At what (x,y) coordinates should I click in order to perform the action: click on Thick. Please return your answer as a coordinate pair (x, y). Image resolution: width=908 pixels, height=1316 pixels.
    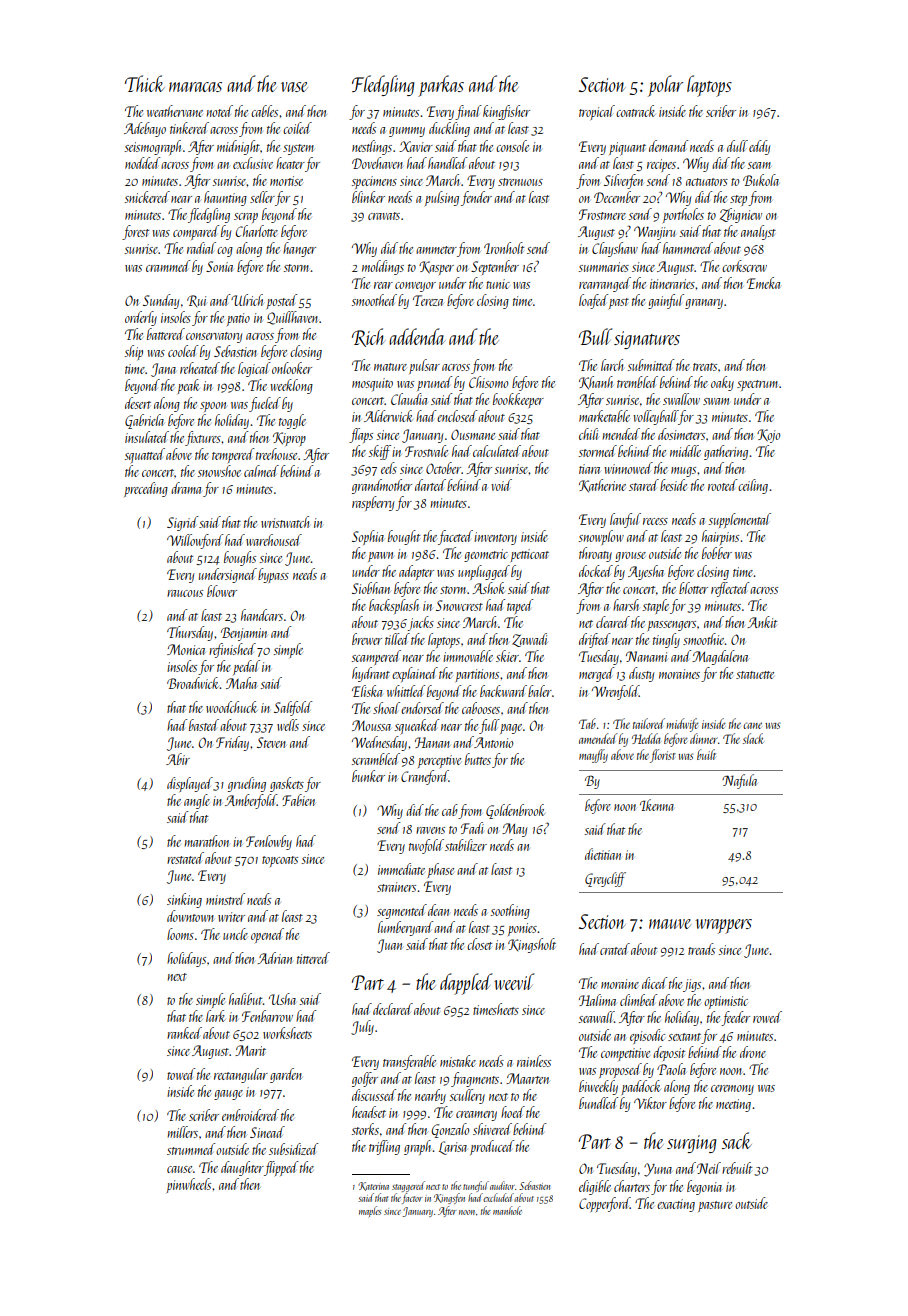
    Looking at the image, I should click on (145, 83).
